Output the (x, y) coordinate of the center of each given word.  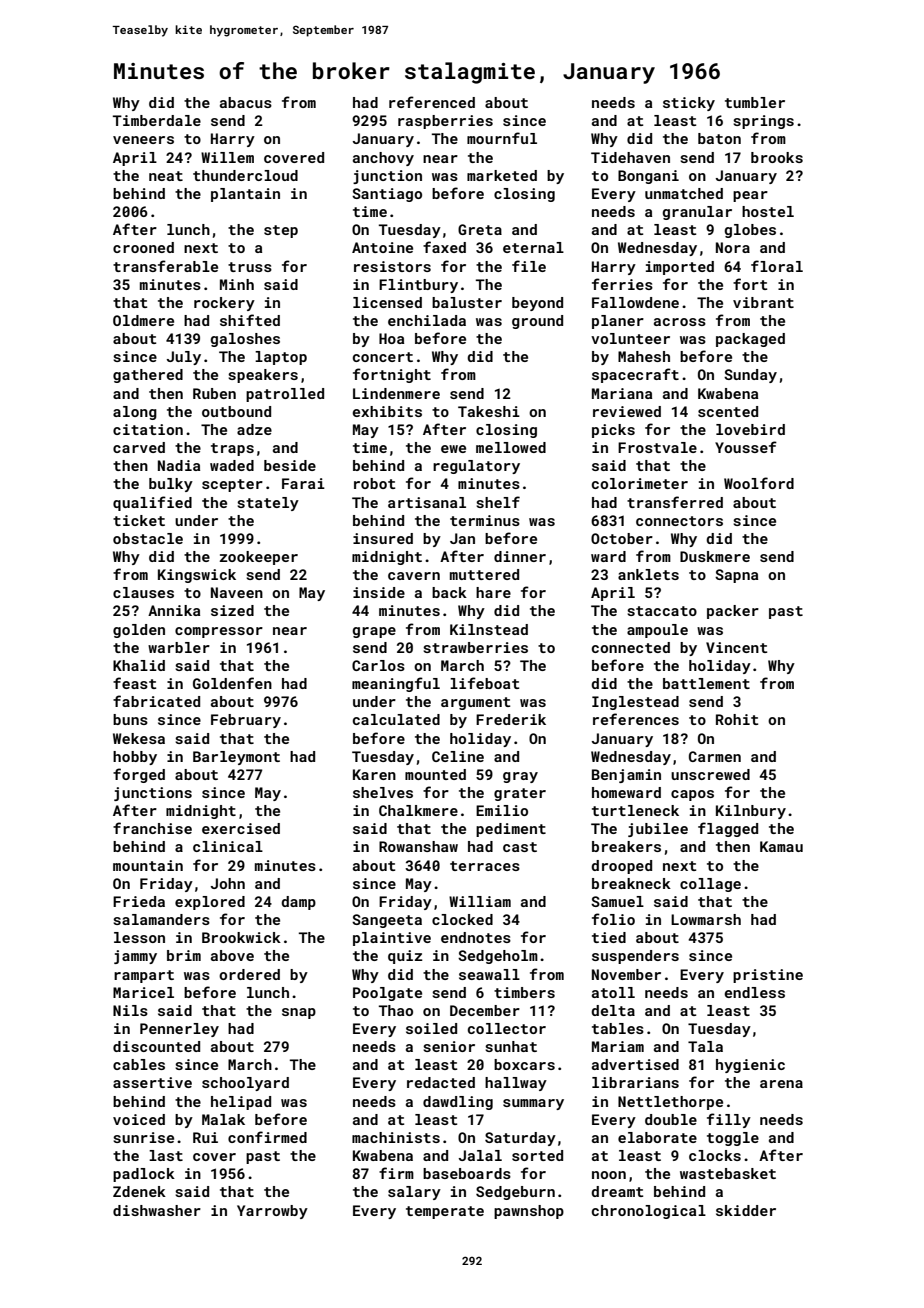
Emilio (502, 810)
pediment (511, 830)
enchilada (427, 320)
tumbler (755, 102)
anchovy (383, 159)
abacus (246, 102)
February (246, 721)
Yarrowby (272, 1212)
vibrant (763, 302)
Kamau (781, 846)
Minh (237, 284)
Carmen (715, 756)
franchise (152, 828)
